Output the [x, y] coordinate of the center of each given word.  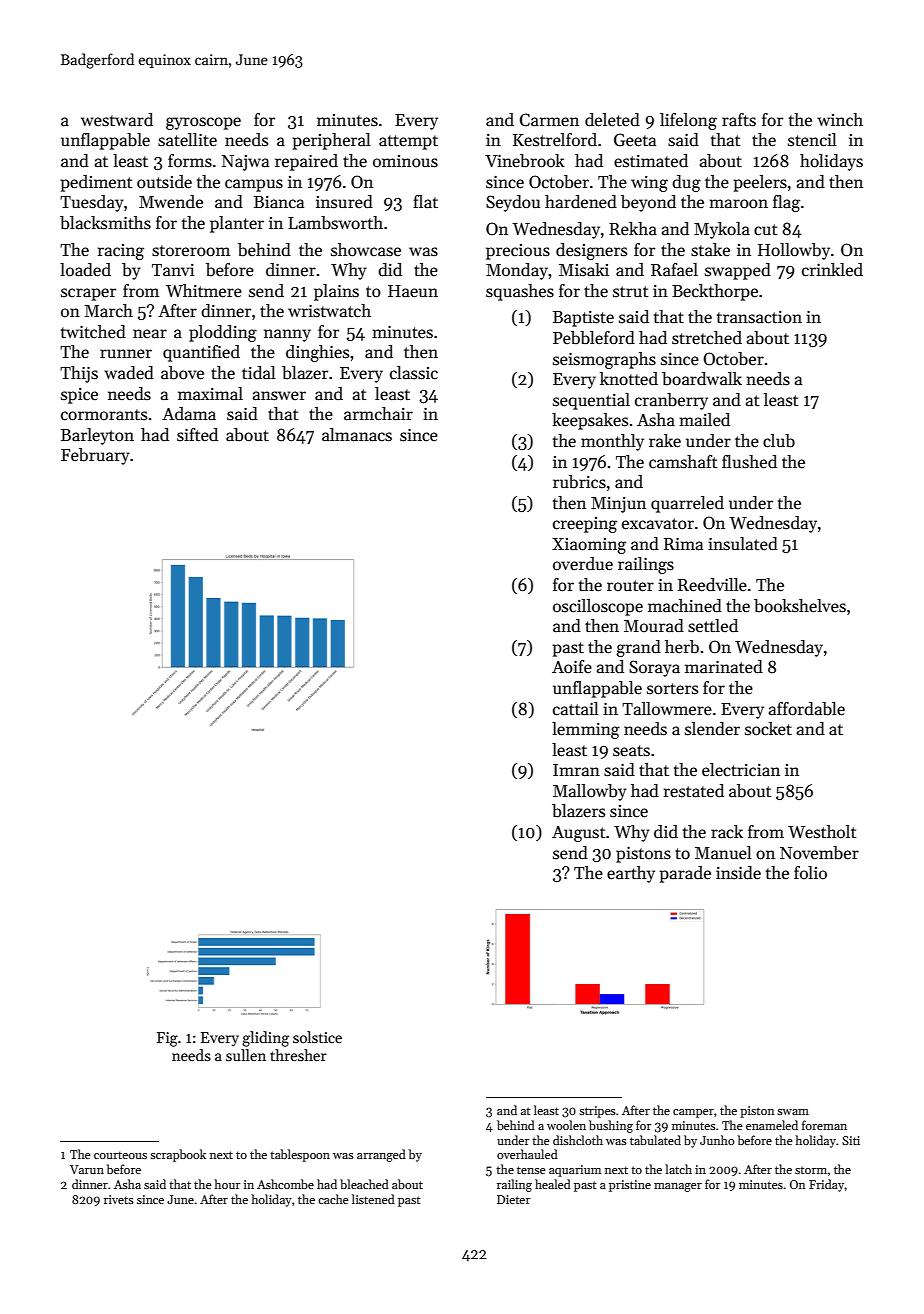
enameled [772, 1125]
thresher [298, 1055]
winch [840, 119]
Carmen [549, 120]
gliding [265, 1039]
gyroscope [203, 123]
